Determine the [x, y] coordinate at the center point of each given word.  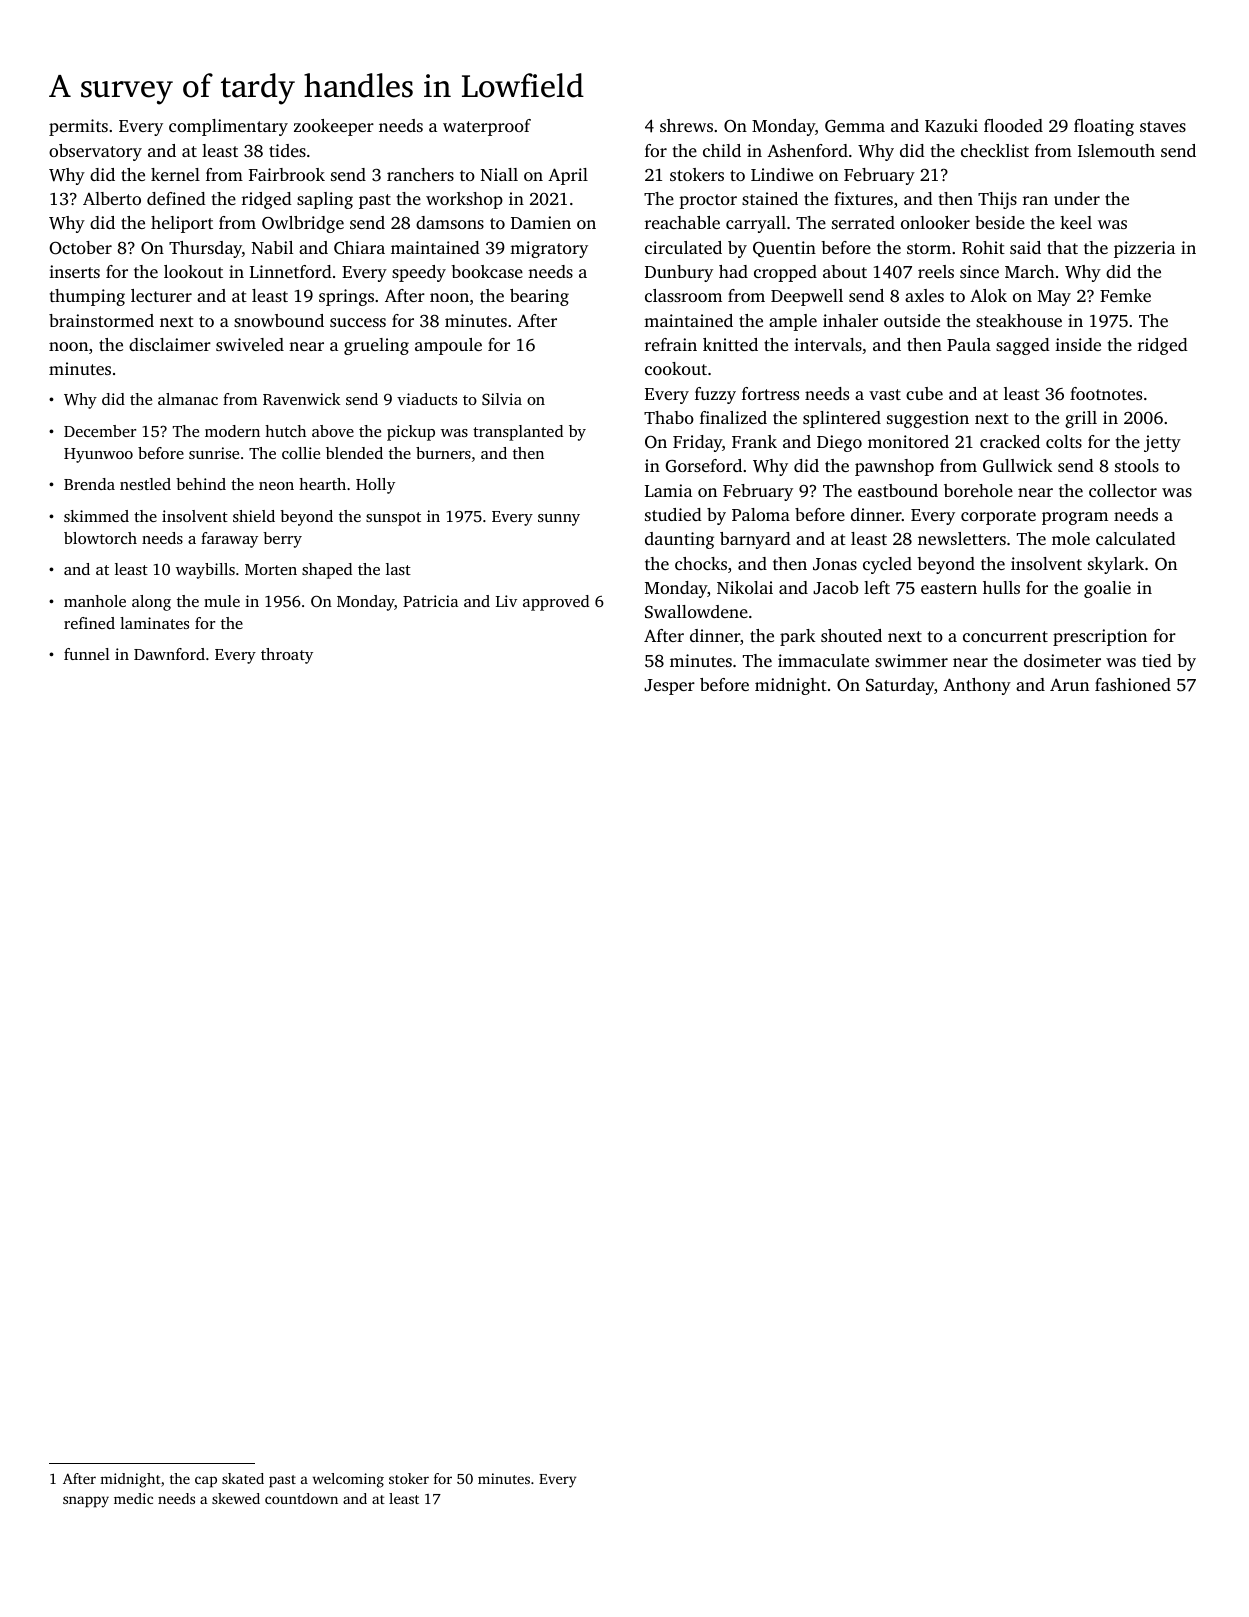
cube [924, 393]
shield [254, 516]
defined [176, 198]
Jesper [669, 687]
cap [206, 1482]
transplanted [518, 433]
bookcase [487, 271]
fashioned [1133, 684]
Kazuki [951, 125]
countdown [301, 1498]
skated [243, 1478]
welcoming [348, 1480]
